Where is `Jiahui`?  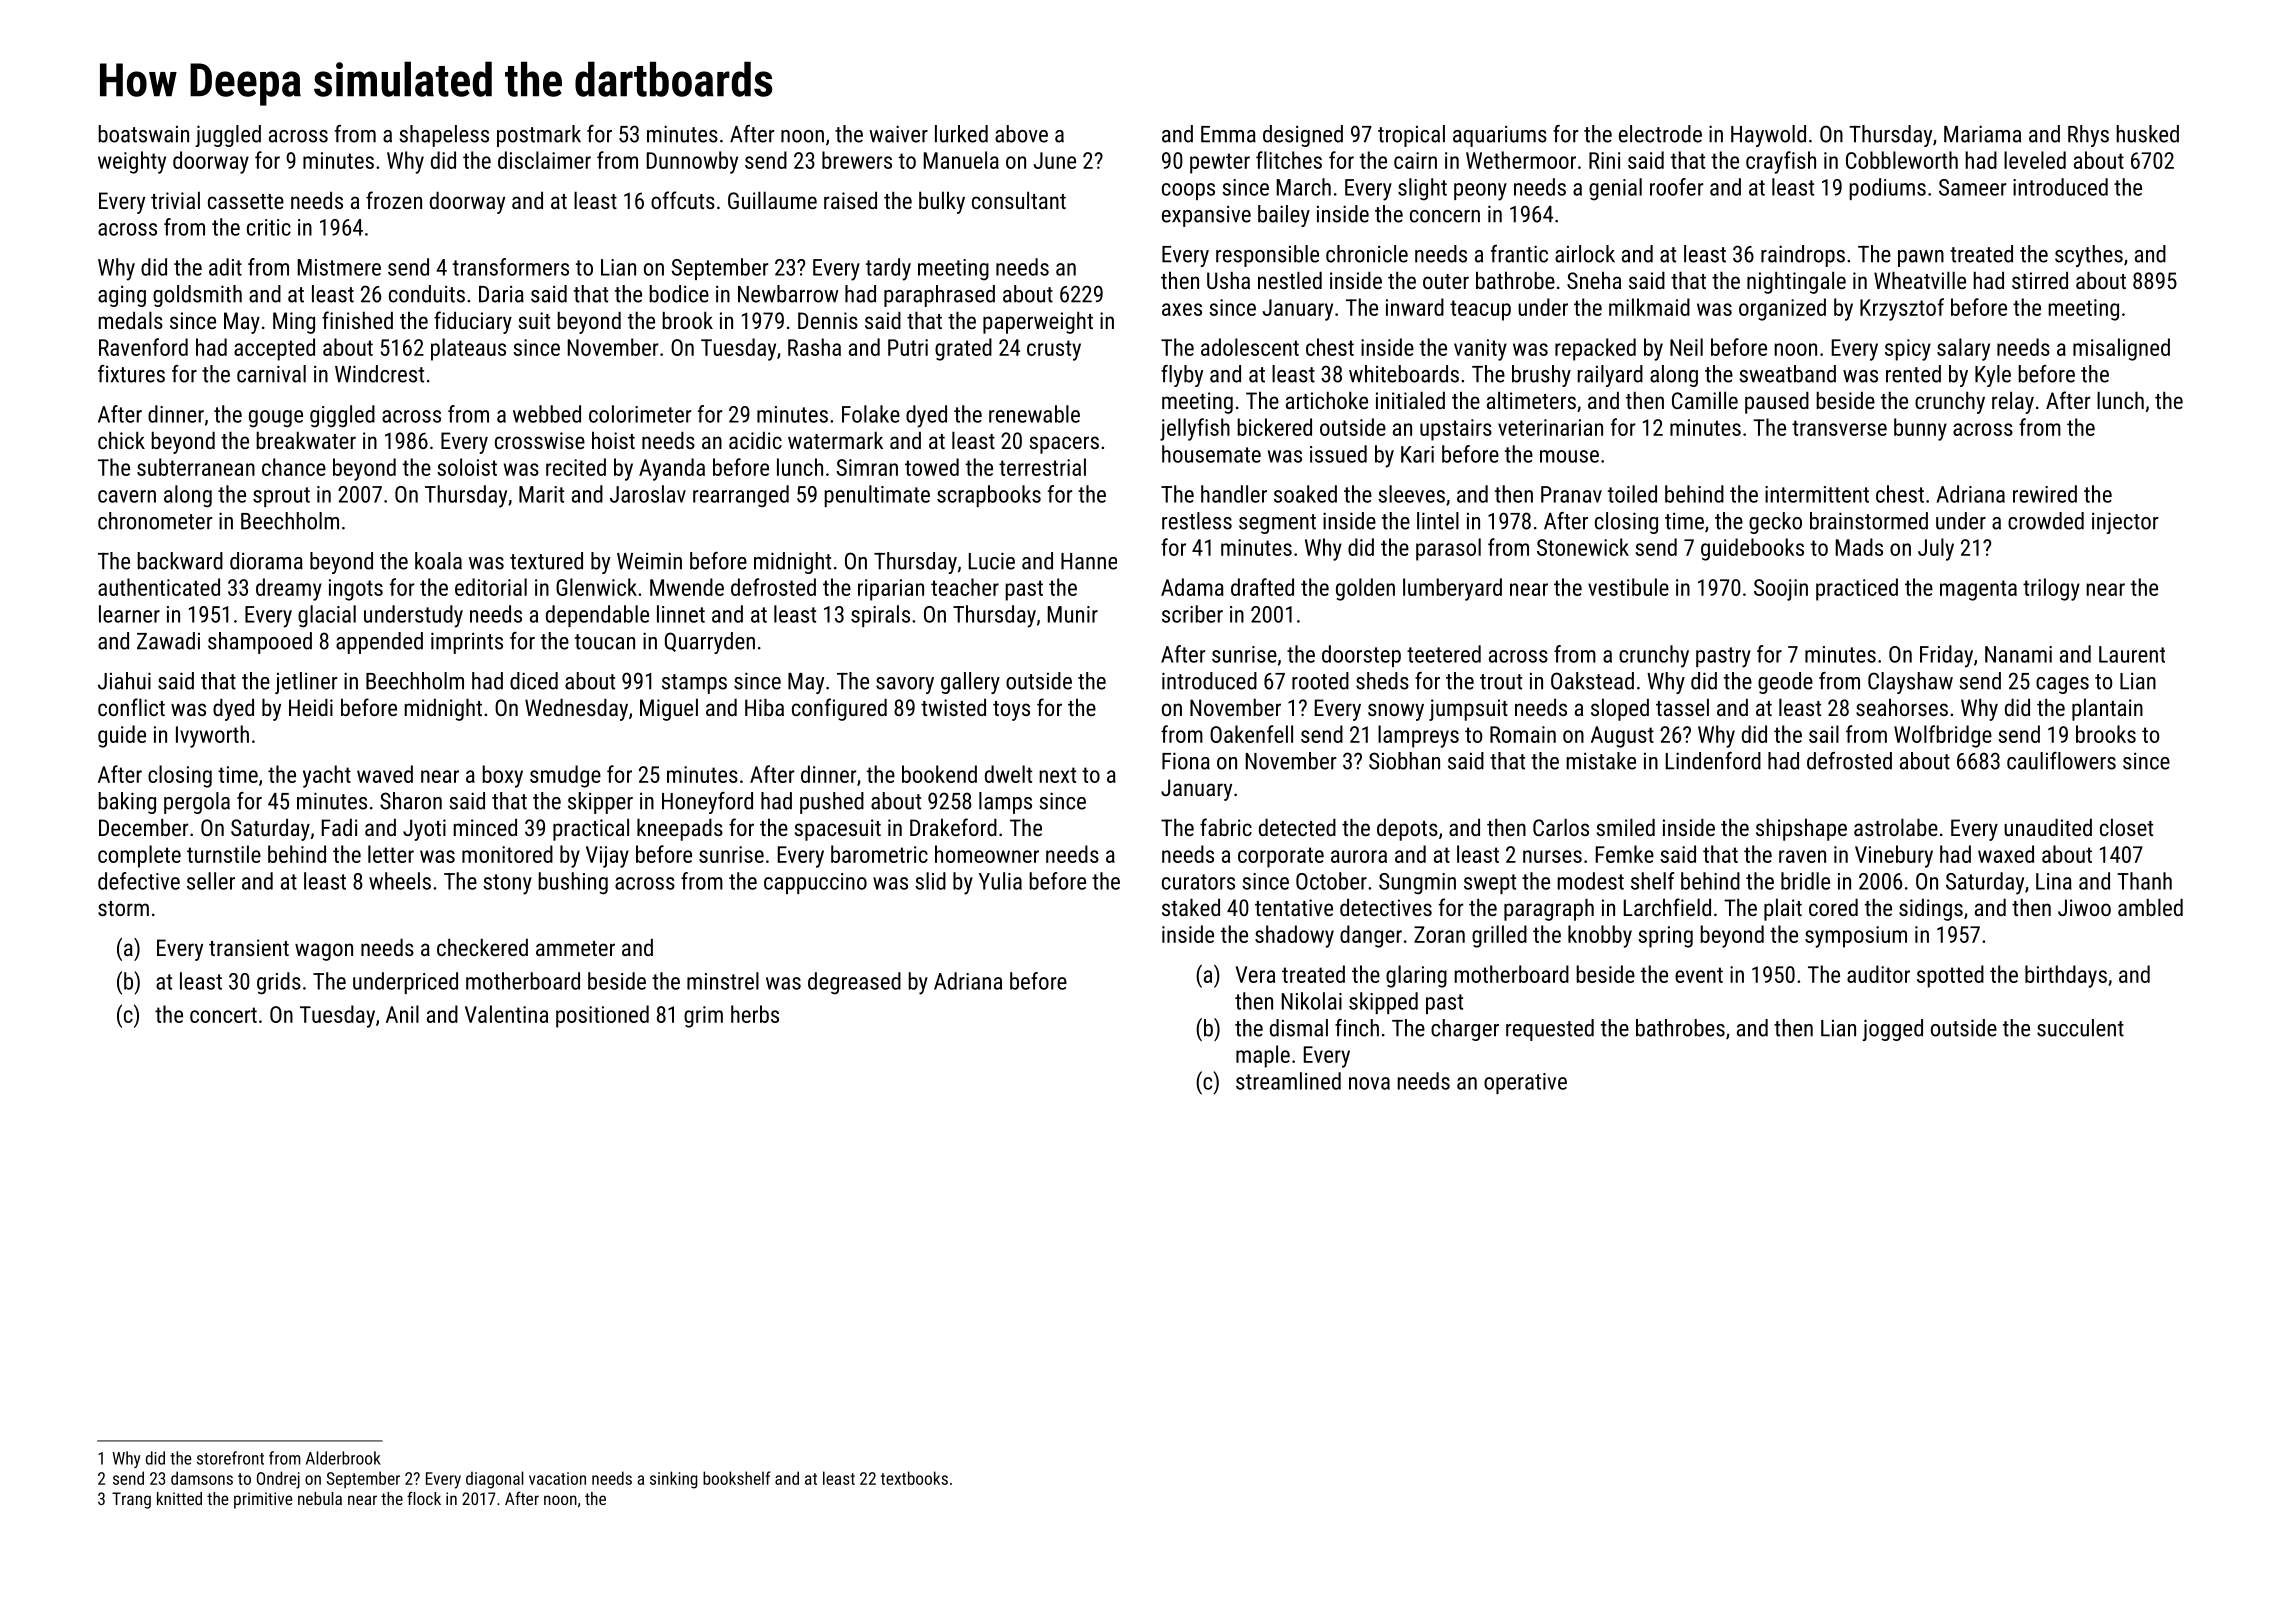 Jiahui is located at coordinates (124, 681).
